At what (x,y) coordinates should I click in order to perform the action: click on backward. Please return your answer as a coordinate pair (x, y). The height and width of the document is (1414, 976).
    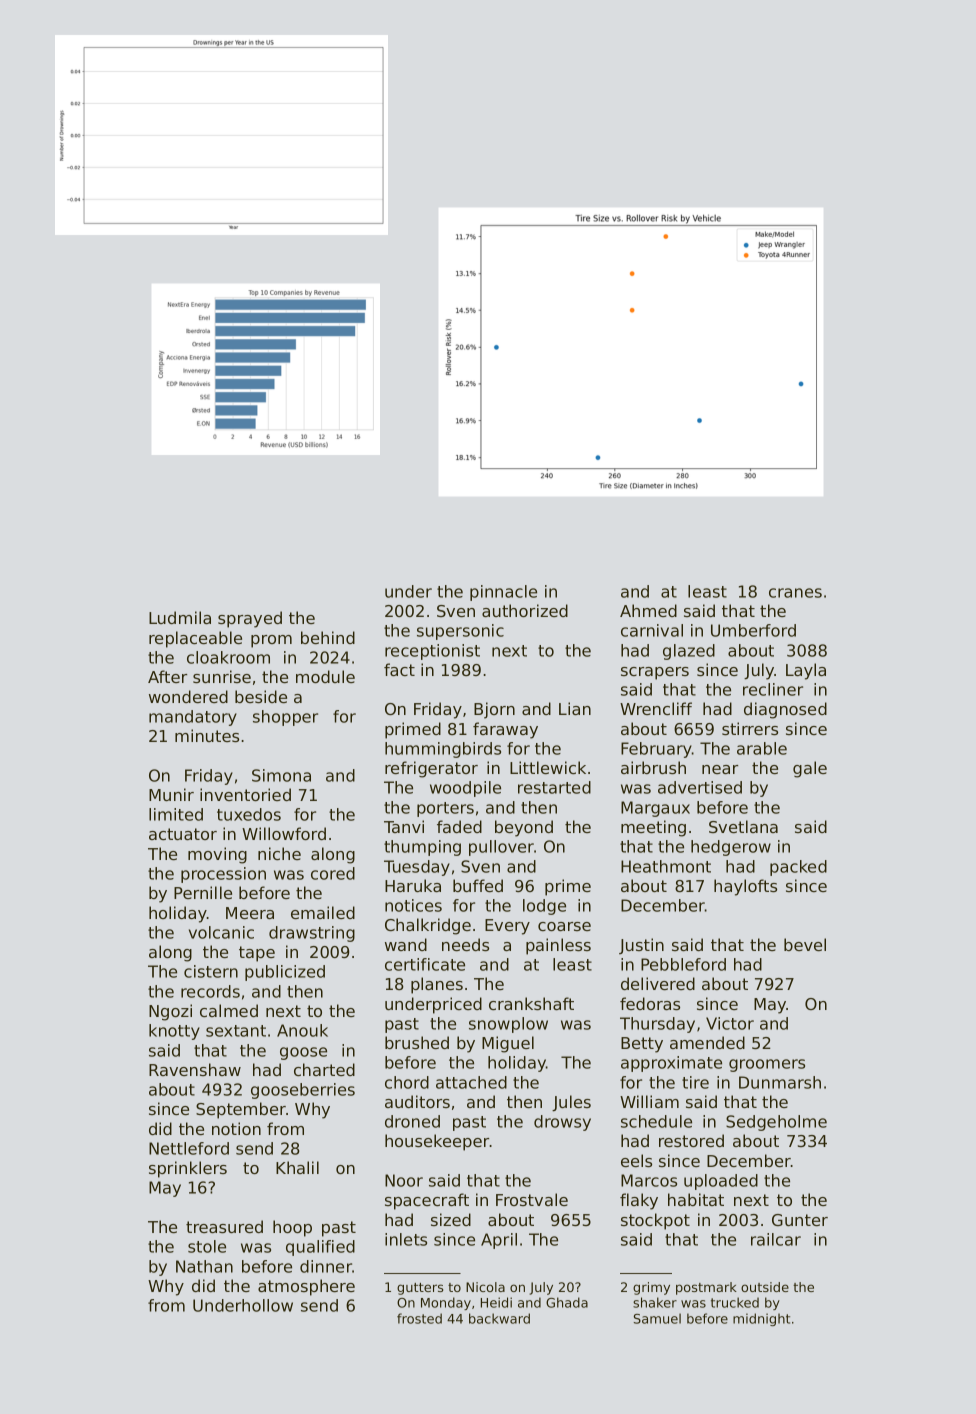
    Looking at the image, I should click on (499, 1318).
